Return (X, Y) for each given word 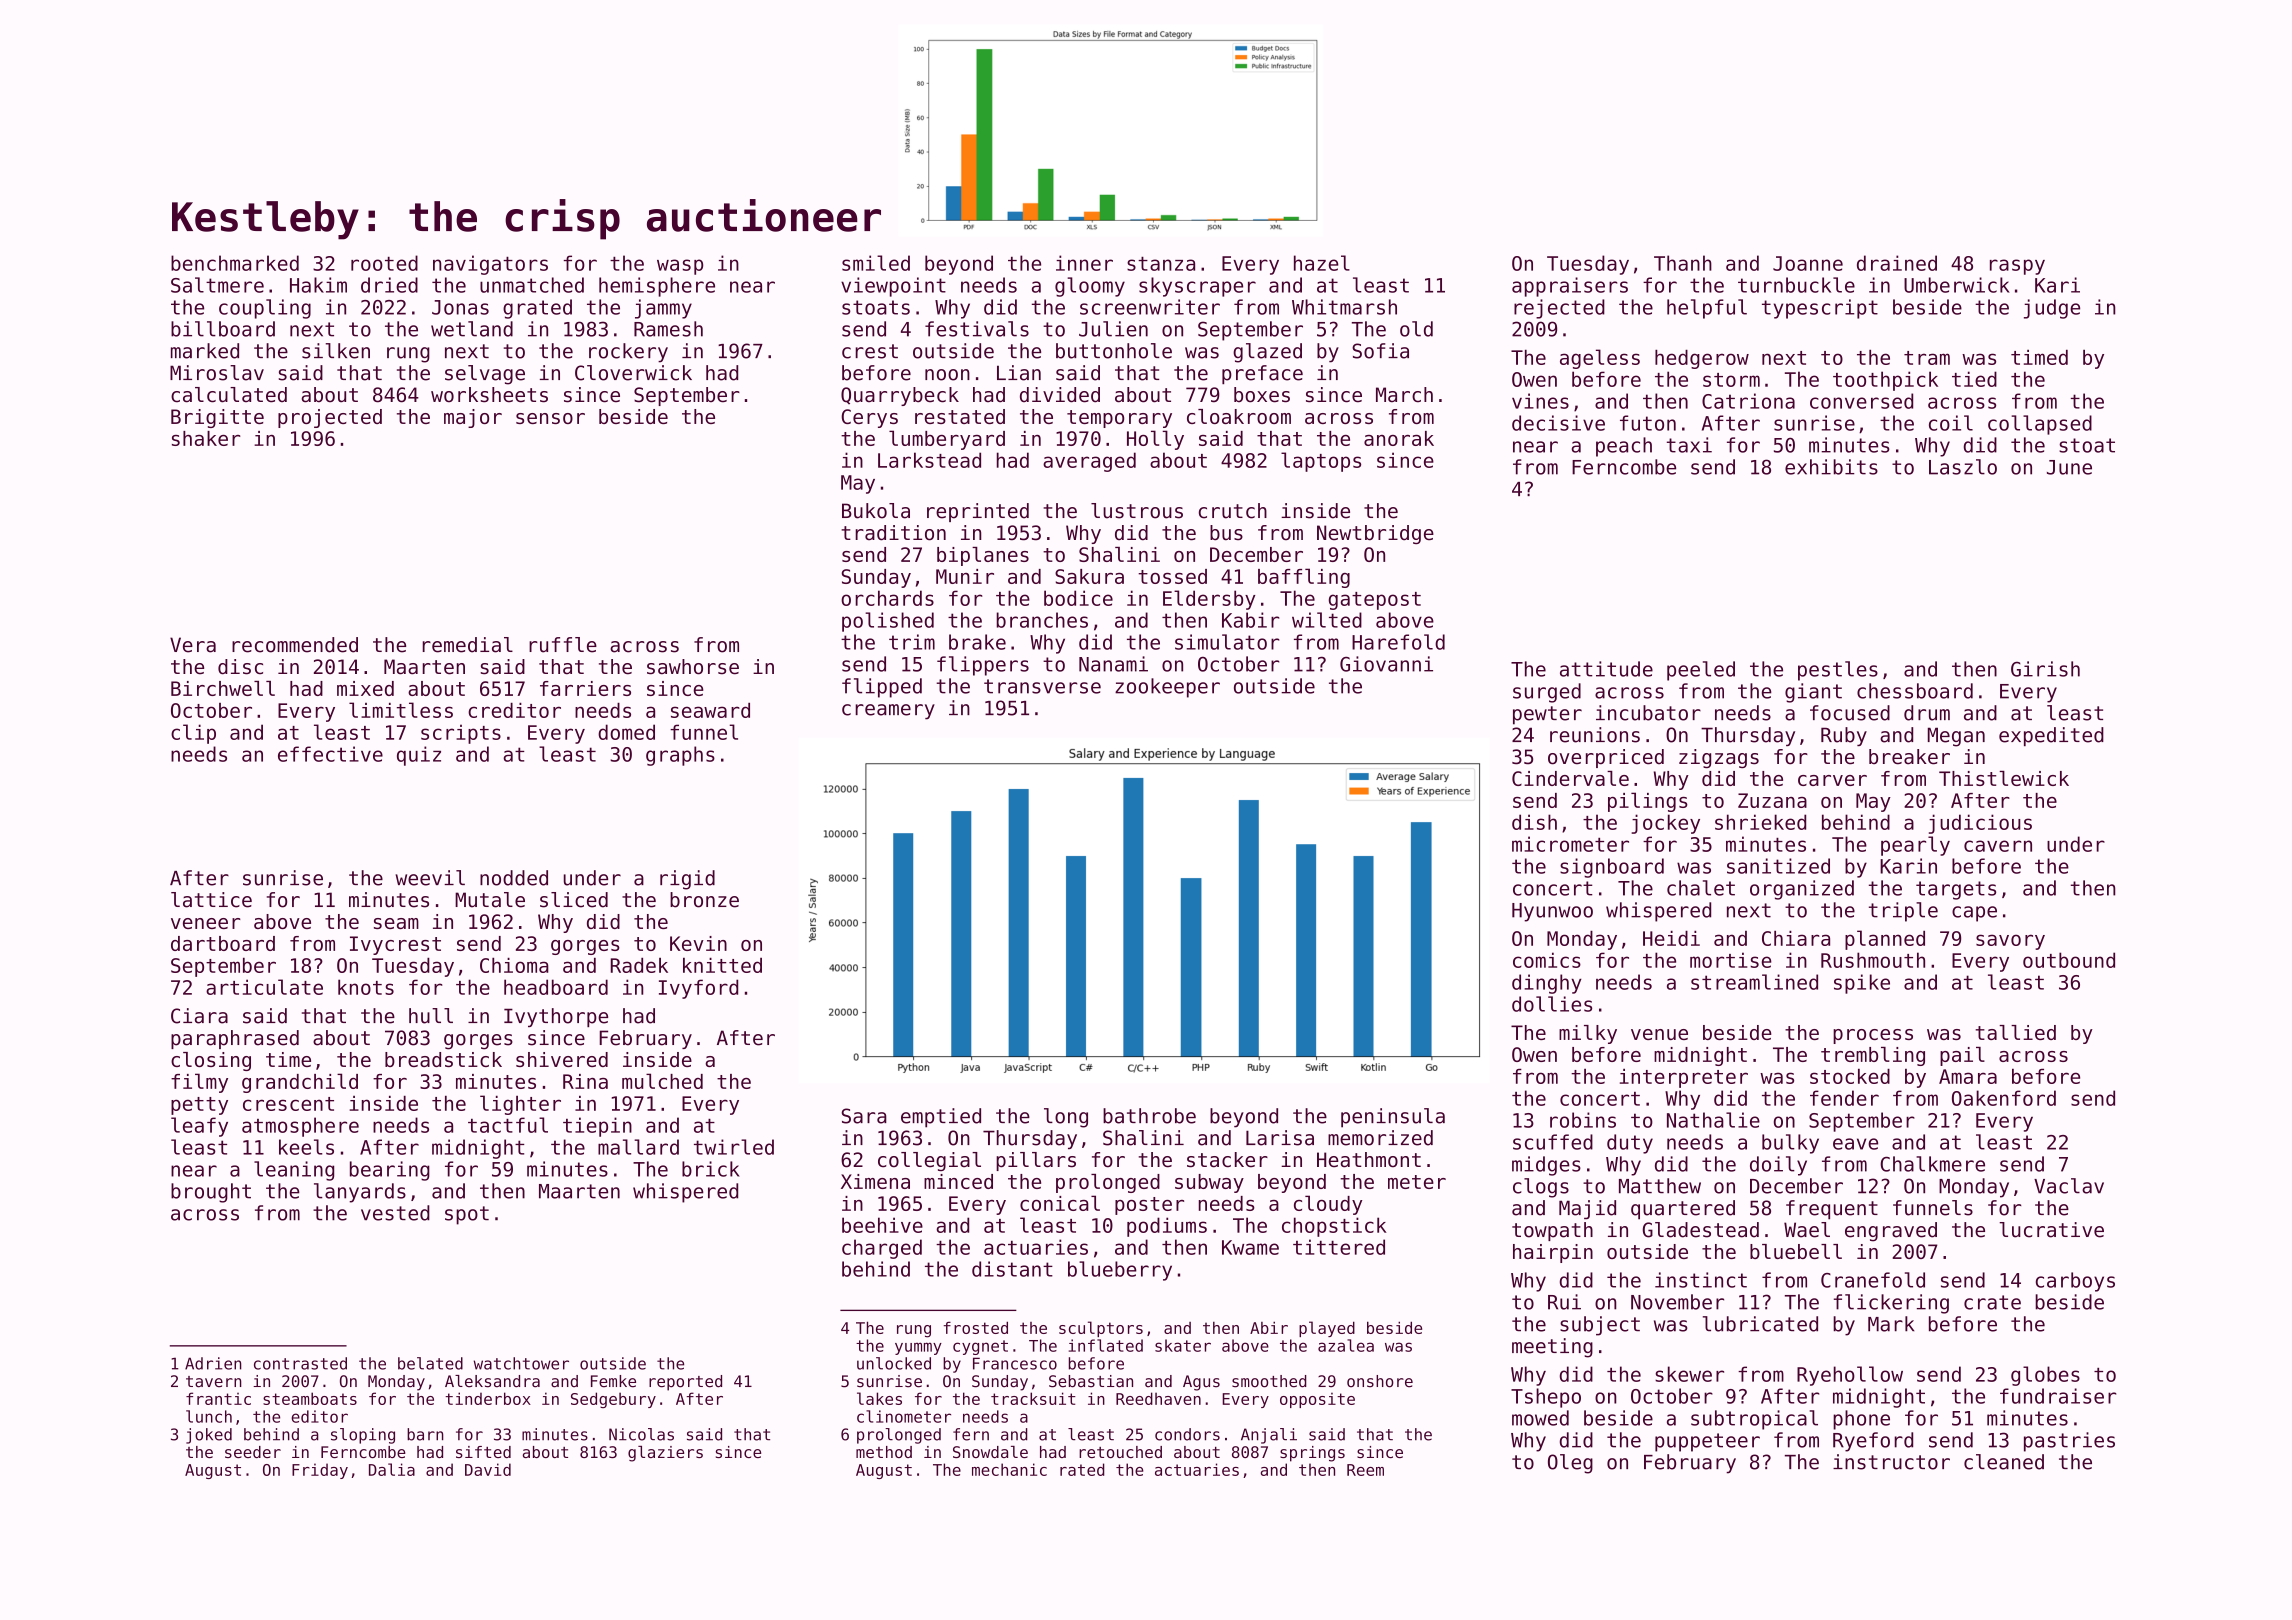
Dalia (392, 1469)
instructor (1891, 1462)
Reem (1365, 1470)
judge (2052, 309)
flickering (1891, 1304)
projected (330, 418)
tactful (508, 1125)
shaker (206, 438)
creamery (888, 712)
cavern (1998, 846)
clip (193, 734)
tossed (1172, 576)
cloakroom (1239, 416)
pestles (1838, 671)
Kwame (1250, 1247)
